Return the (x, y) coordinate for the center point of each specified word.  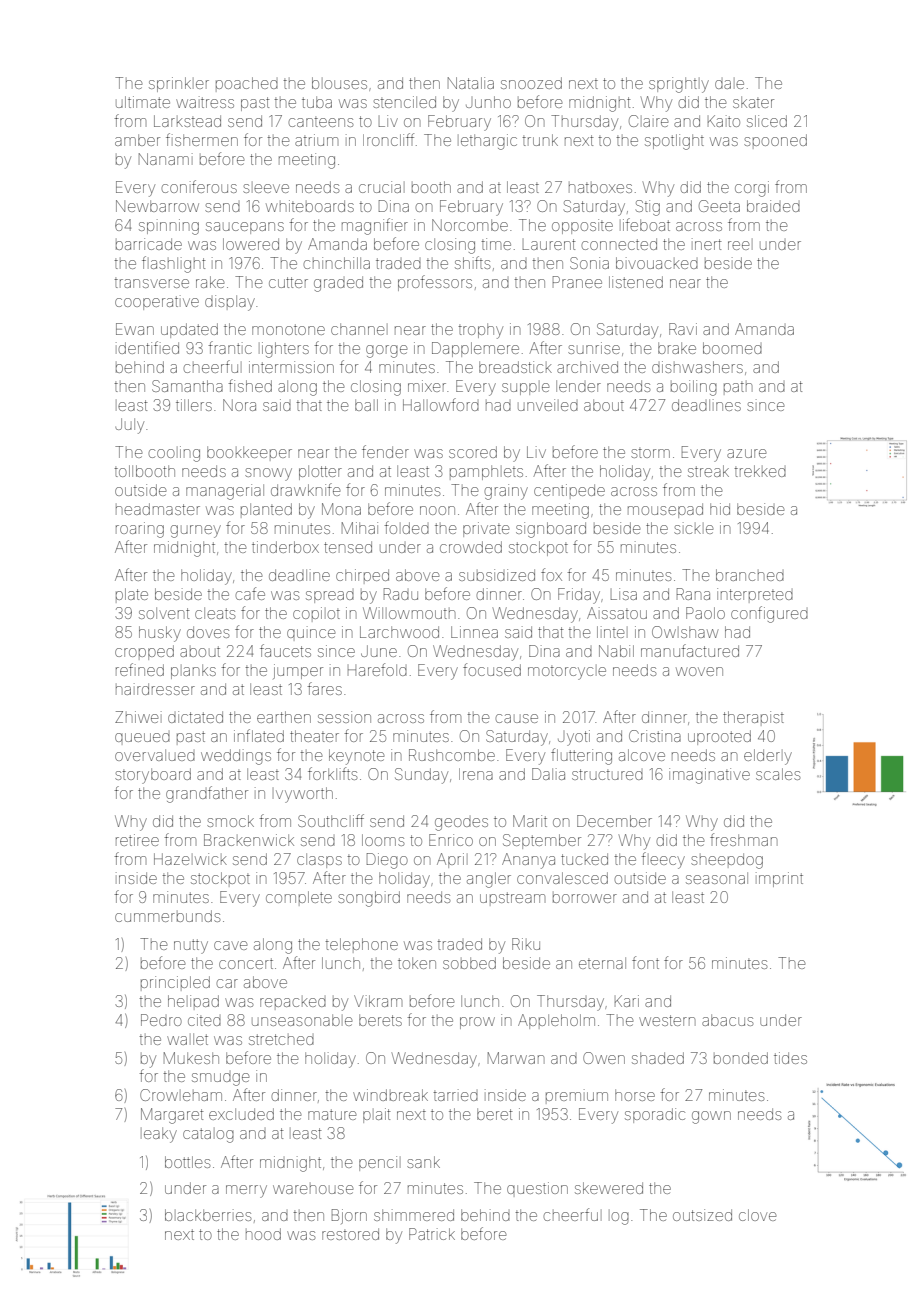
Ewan (135, 329)
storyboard (153, 776)
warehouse (313, 1189)
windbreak (390, 1095)
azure (746, 453)
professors (435, 283)
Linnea (474, 632)
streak (708, 471)
